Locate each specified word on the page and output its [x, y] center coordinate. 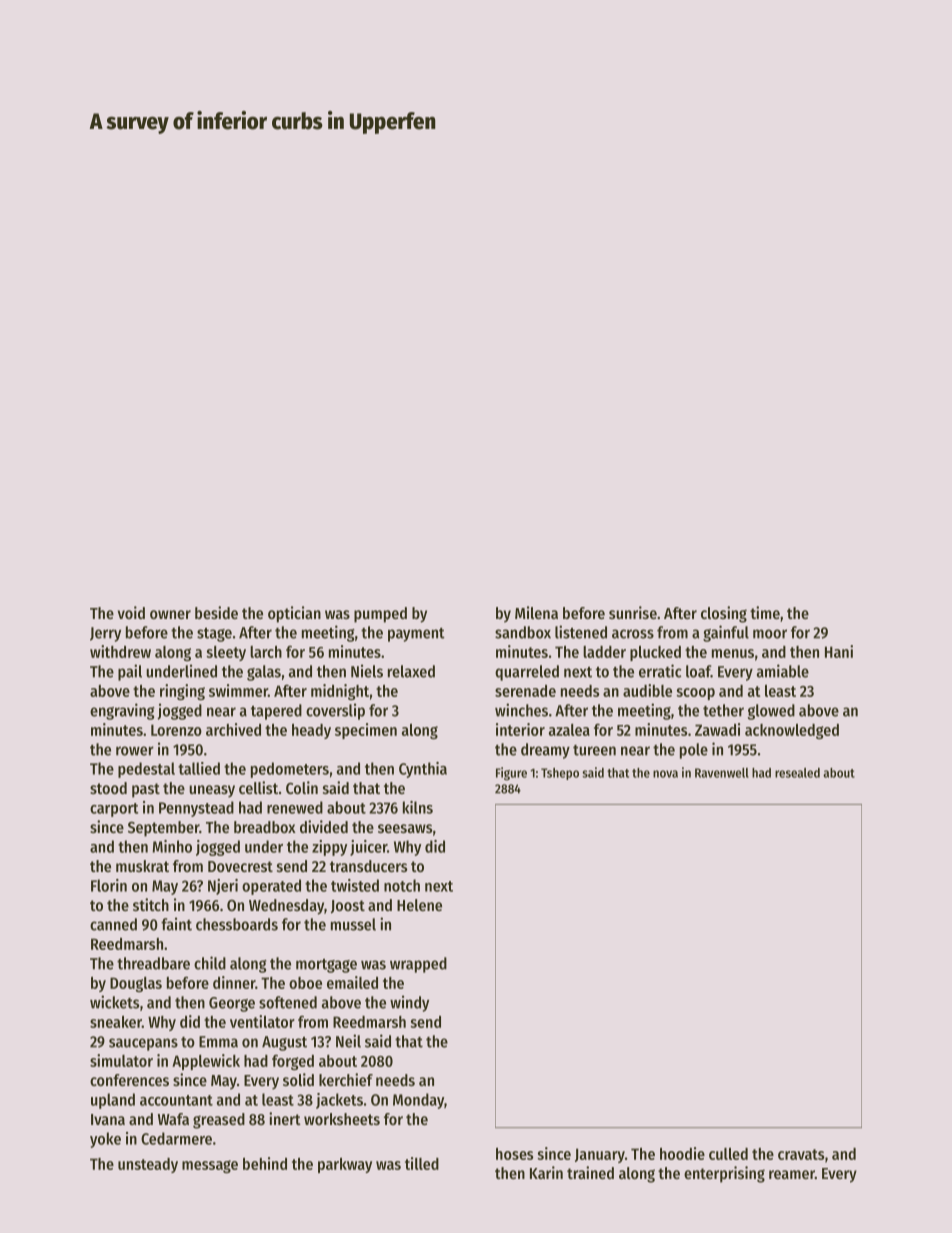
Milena [536, 612]
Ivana [108, 1119]
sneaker [116, 1022]
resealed [797, 773]
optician [294, 614]
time [765, 612]
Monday [418, 1101]
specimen [366, 731]
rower [135, 751]
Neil [348, 1041]
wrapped [418, 965]
